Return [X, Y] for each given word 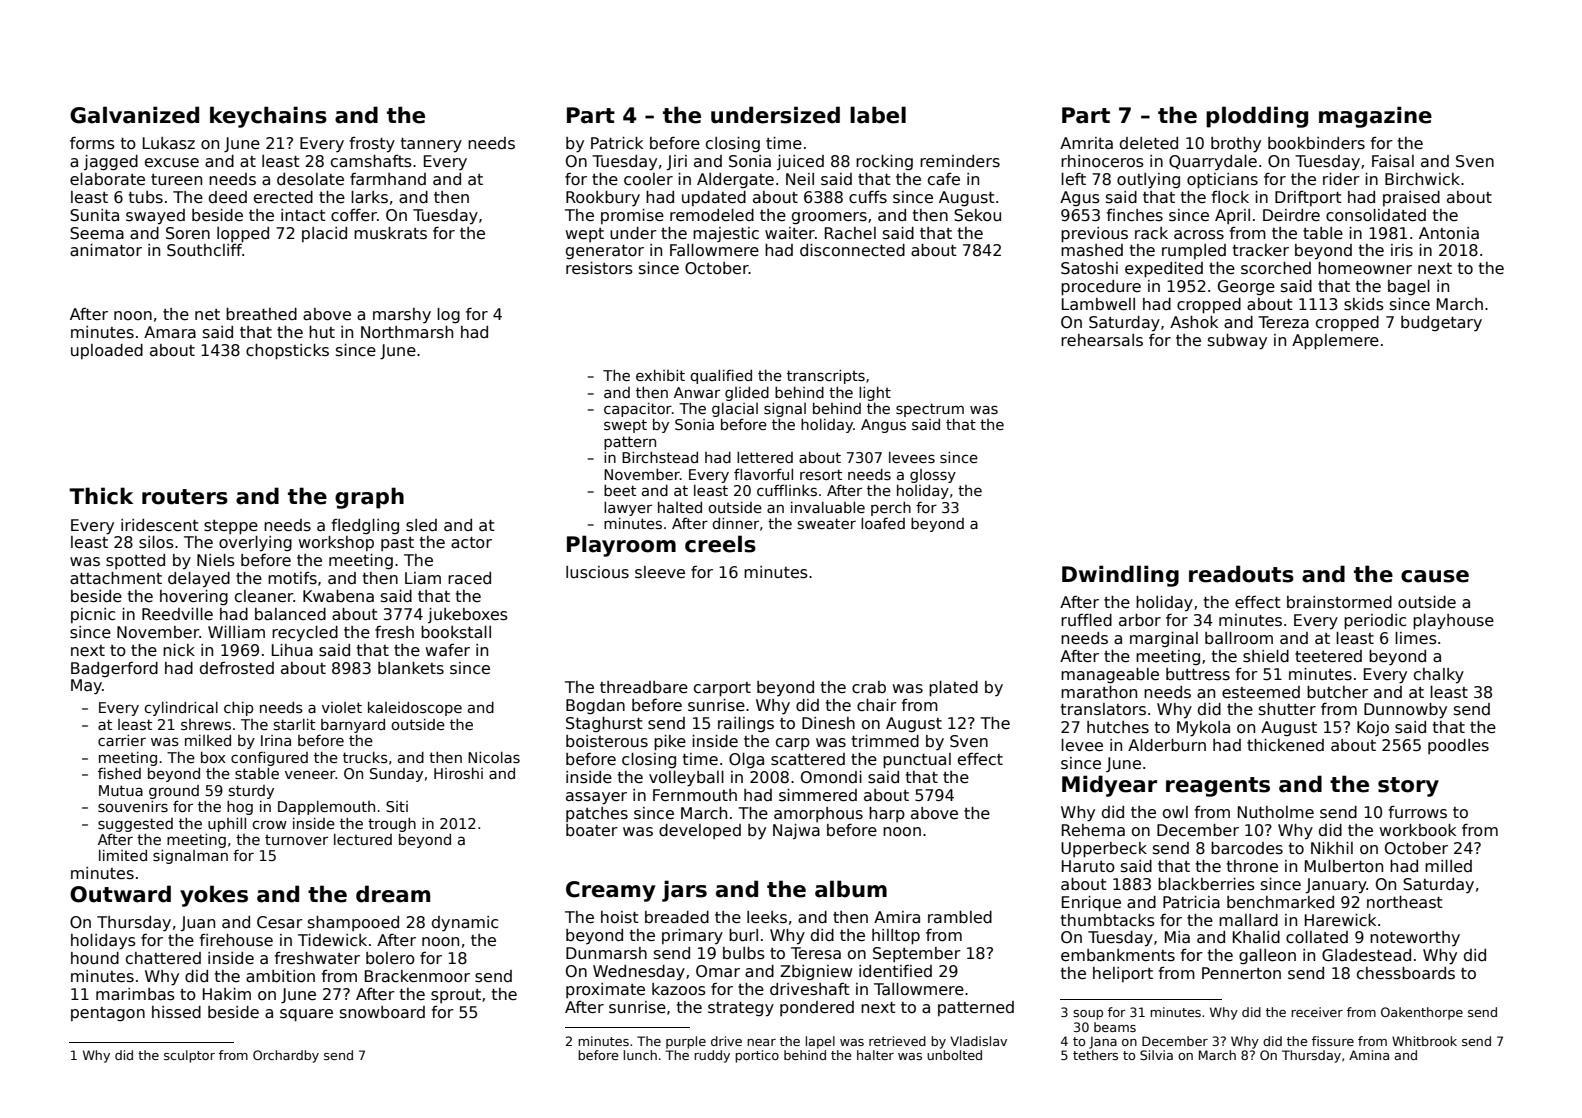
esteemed [1261, 692]
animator [106, 250]
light [875, 394]
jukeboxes [468, 615]
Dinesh [828, 723]
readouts [1241, 574]
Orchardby [286, 1056]
